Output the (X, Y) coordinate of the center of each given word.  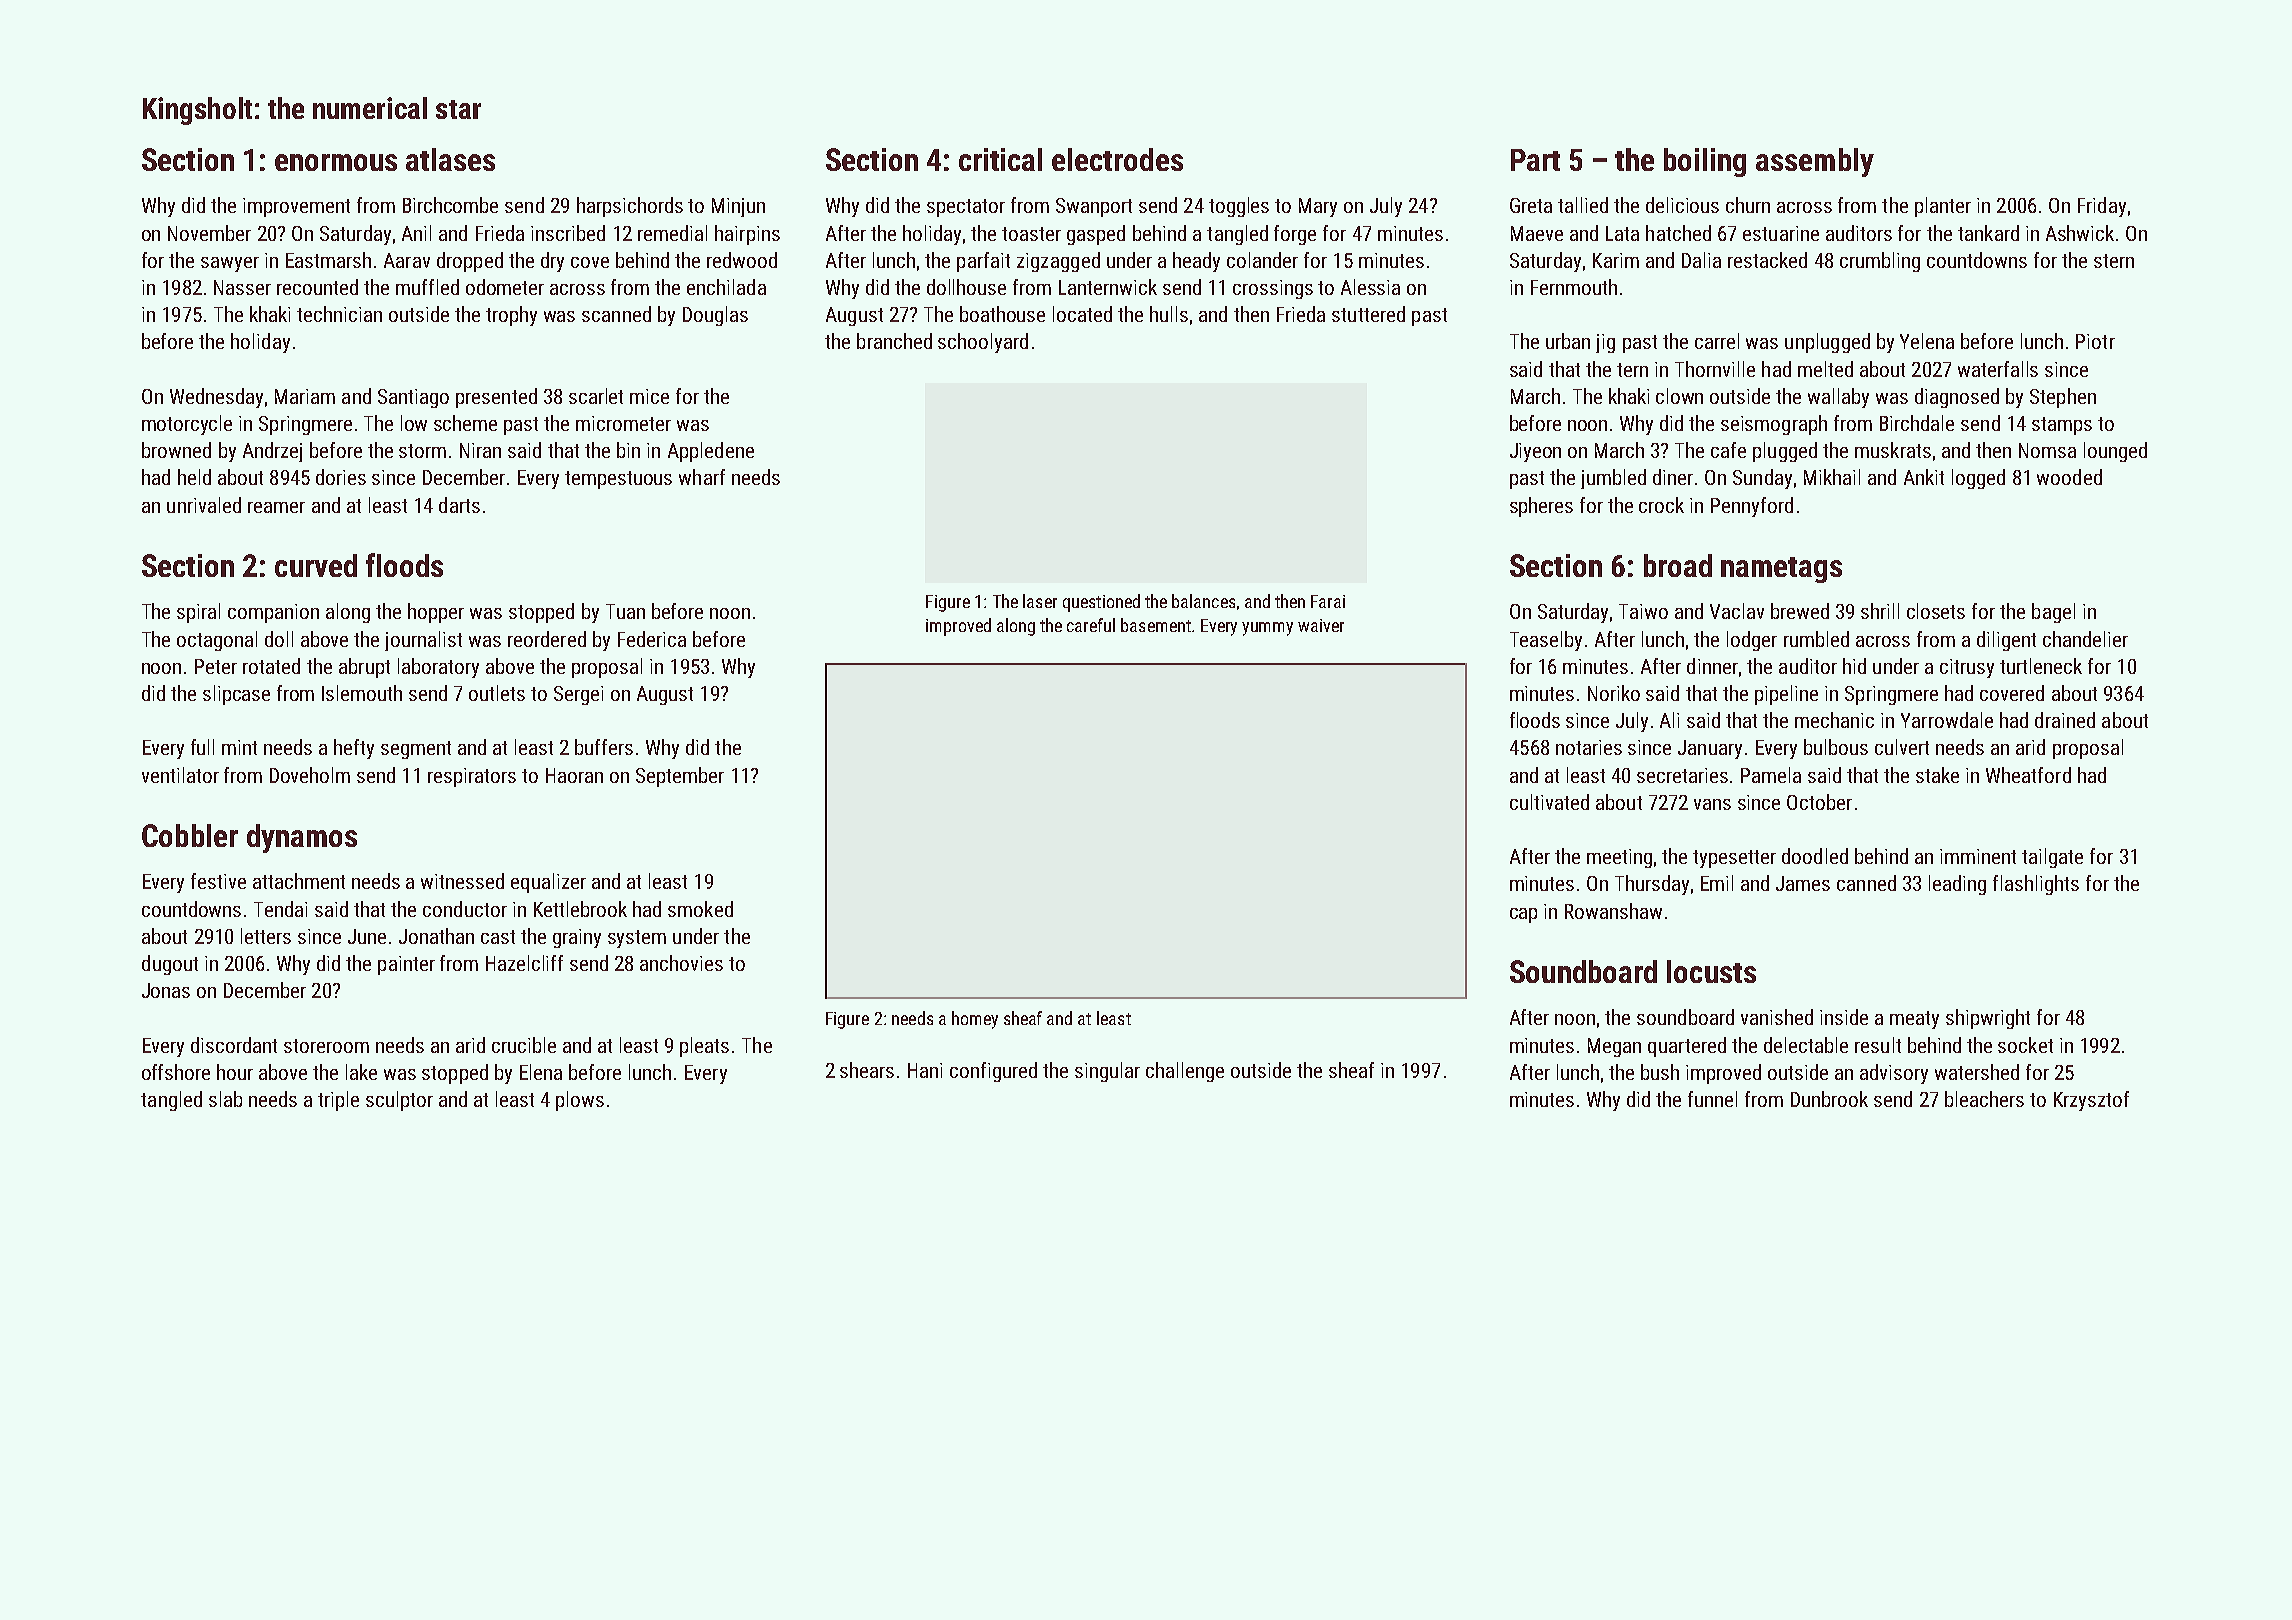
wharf (702, 477)
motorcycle (187, 425)
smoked (700, 909)
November (209, 233)
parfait (983, 262)
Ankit (1924, 477)
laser (1040, 601)
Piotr (2095, 341)
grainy (577, 938)
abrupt (364, 668)
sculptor (399, 1101)
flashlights (2036, 885)
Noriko (1614, 693)
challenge (1185, 1072)
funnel (1712, 1099)
